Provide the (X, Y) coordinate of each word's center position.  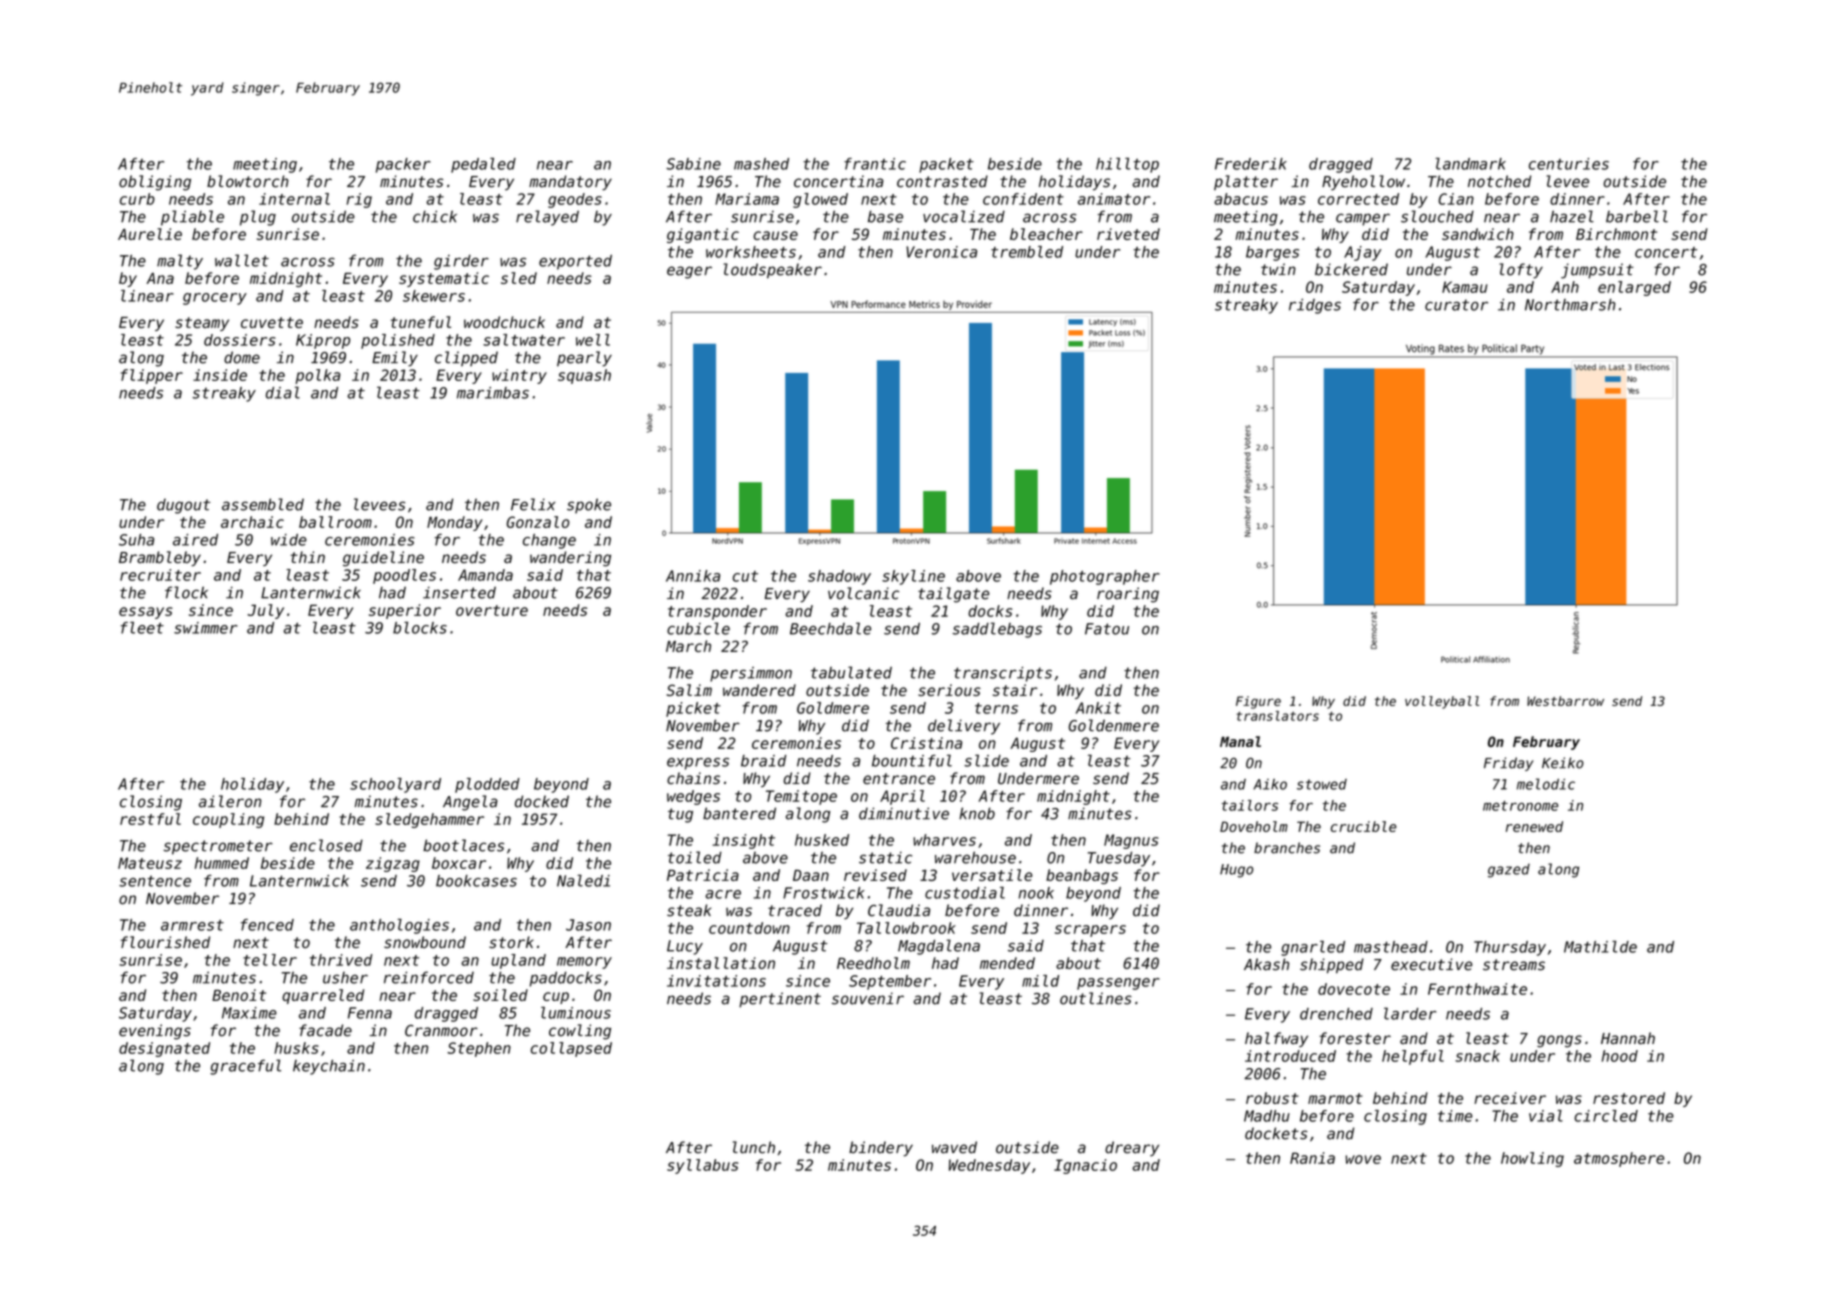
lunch (754, 1147)
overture (492, 610)
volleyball (1442, 702)
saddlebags (997, 630)
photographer (1105, 577)
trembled (1027, 252)
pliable (192, 218)
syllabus (702, 1166)
